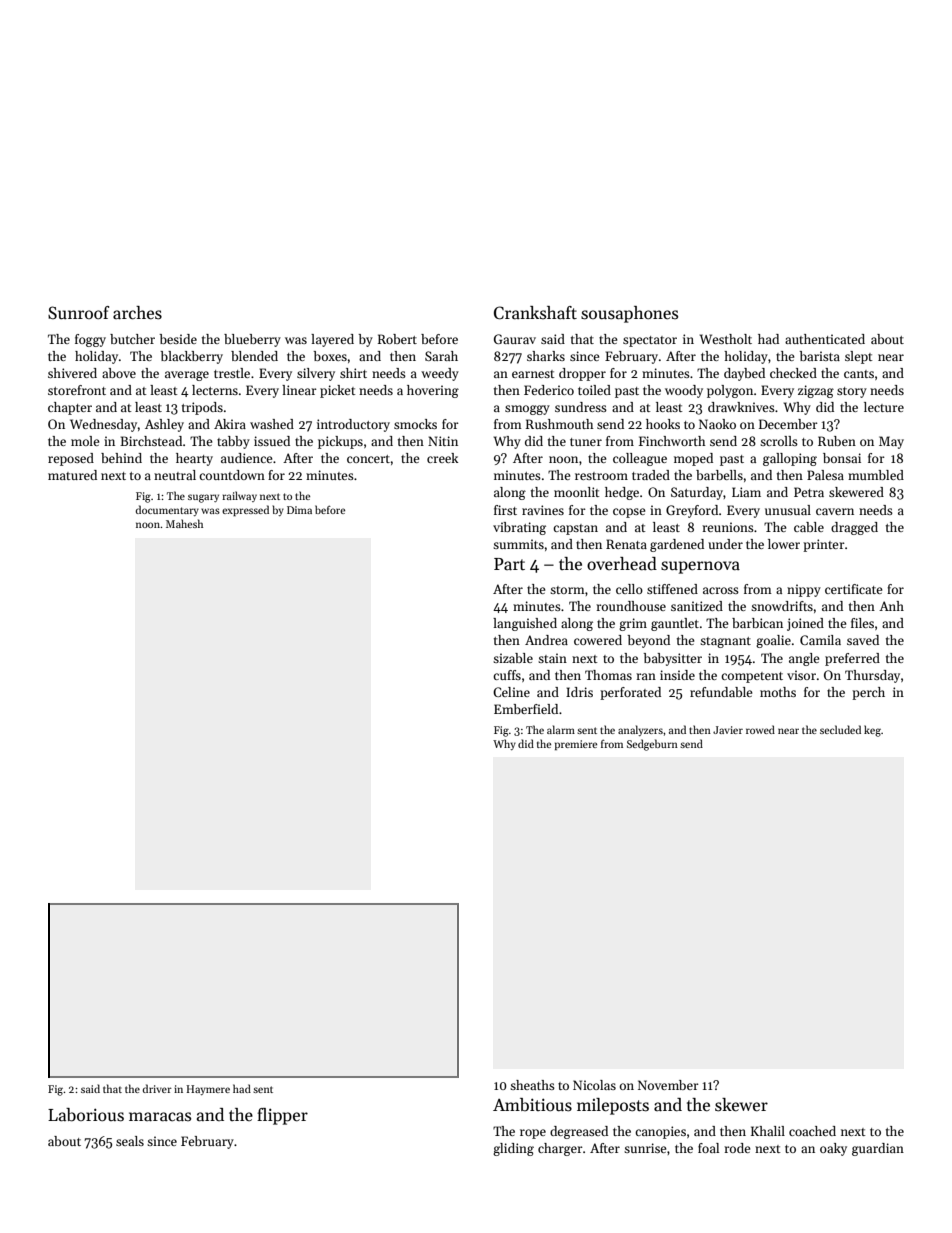 The height and width of the screenshot is (1233, 952). Describe the element at coordinates (725, 544) in the screenshot. I see `under` at that location.
